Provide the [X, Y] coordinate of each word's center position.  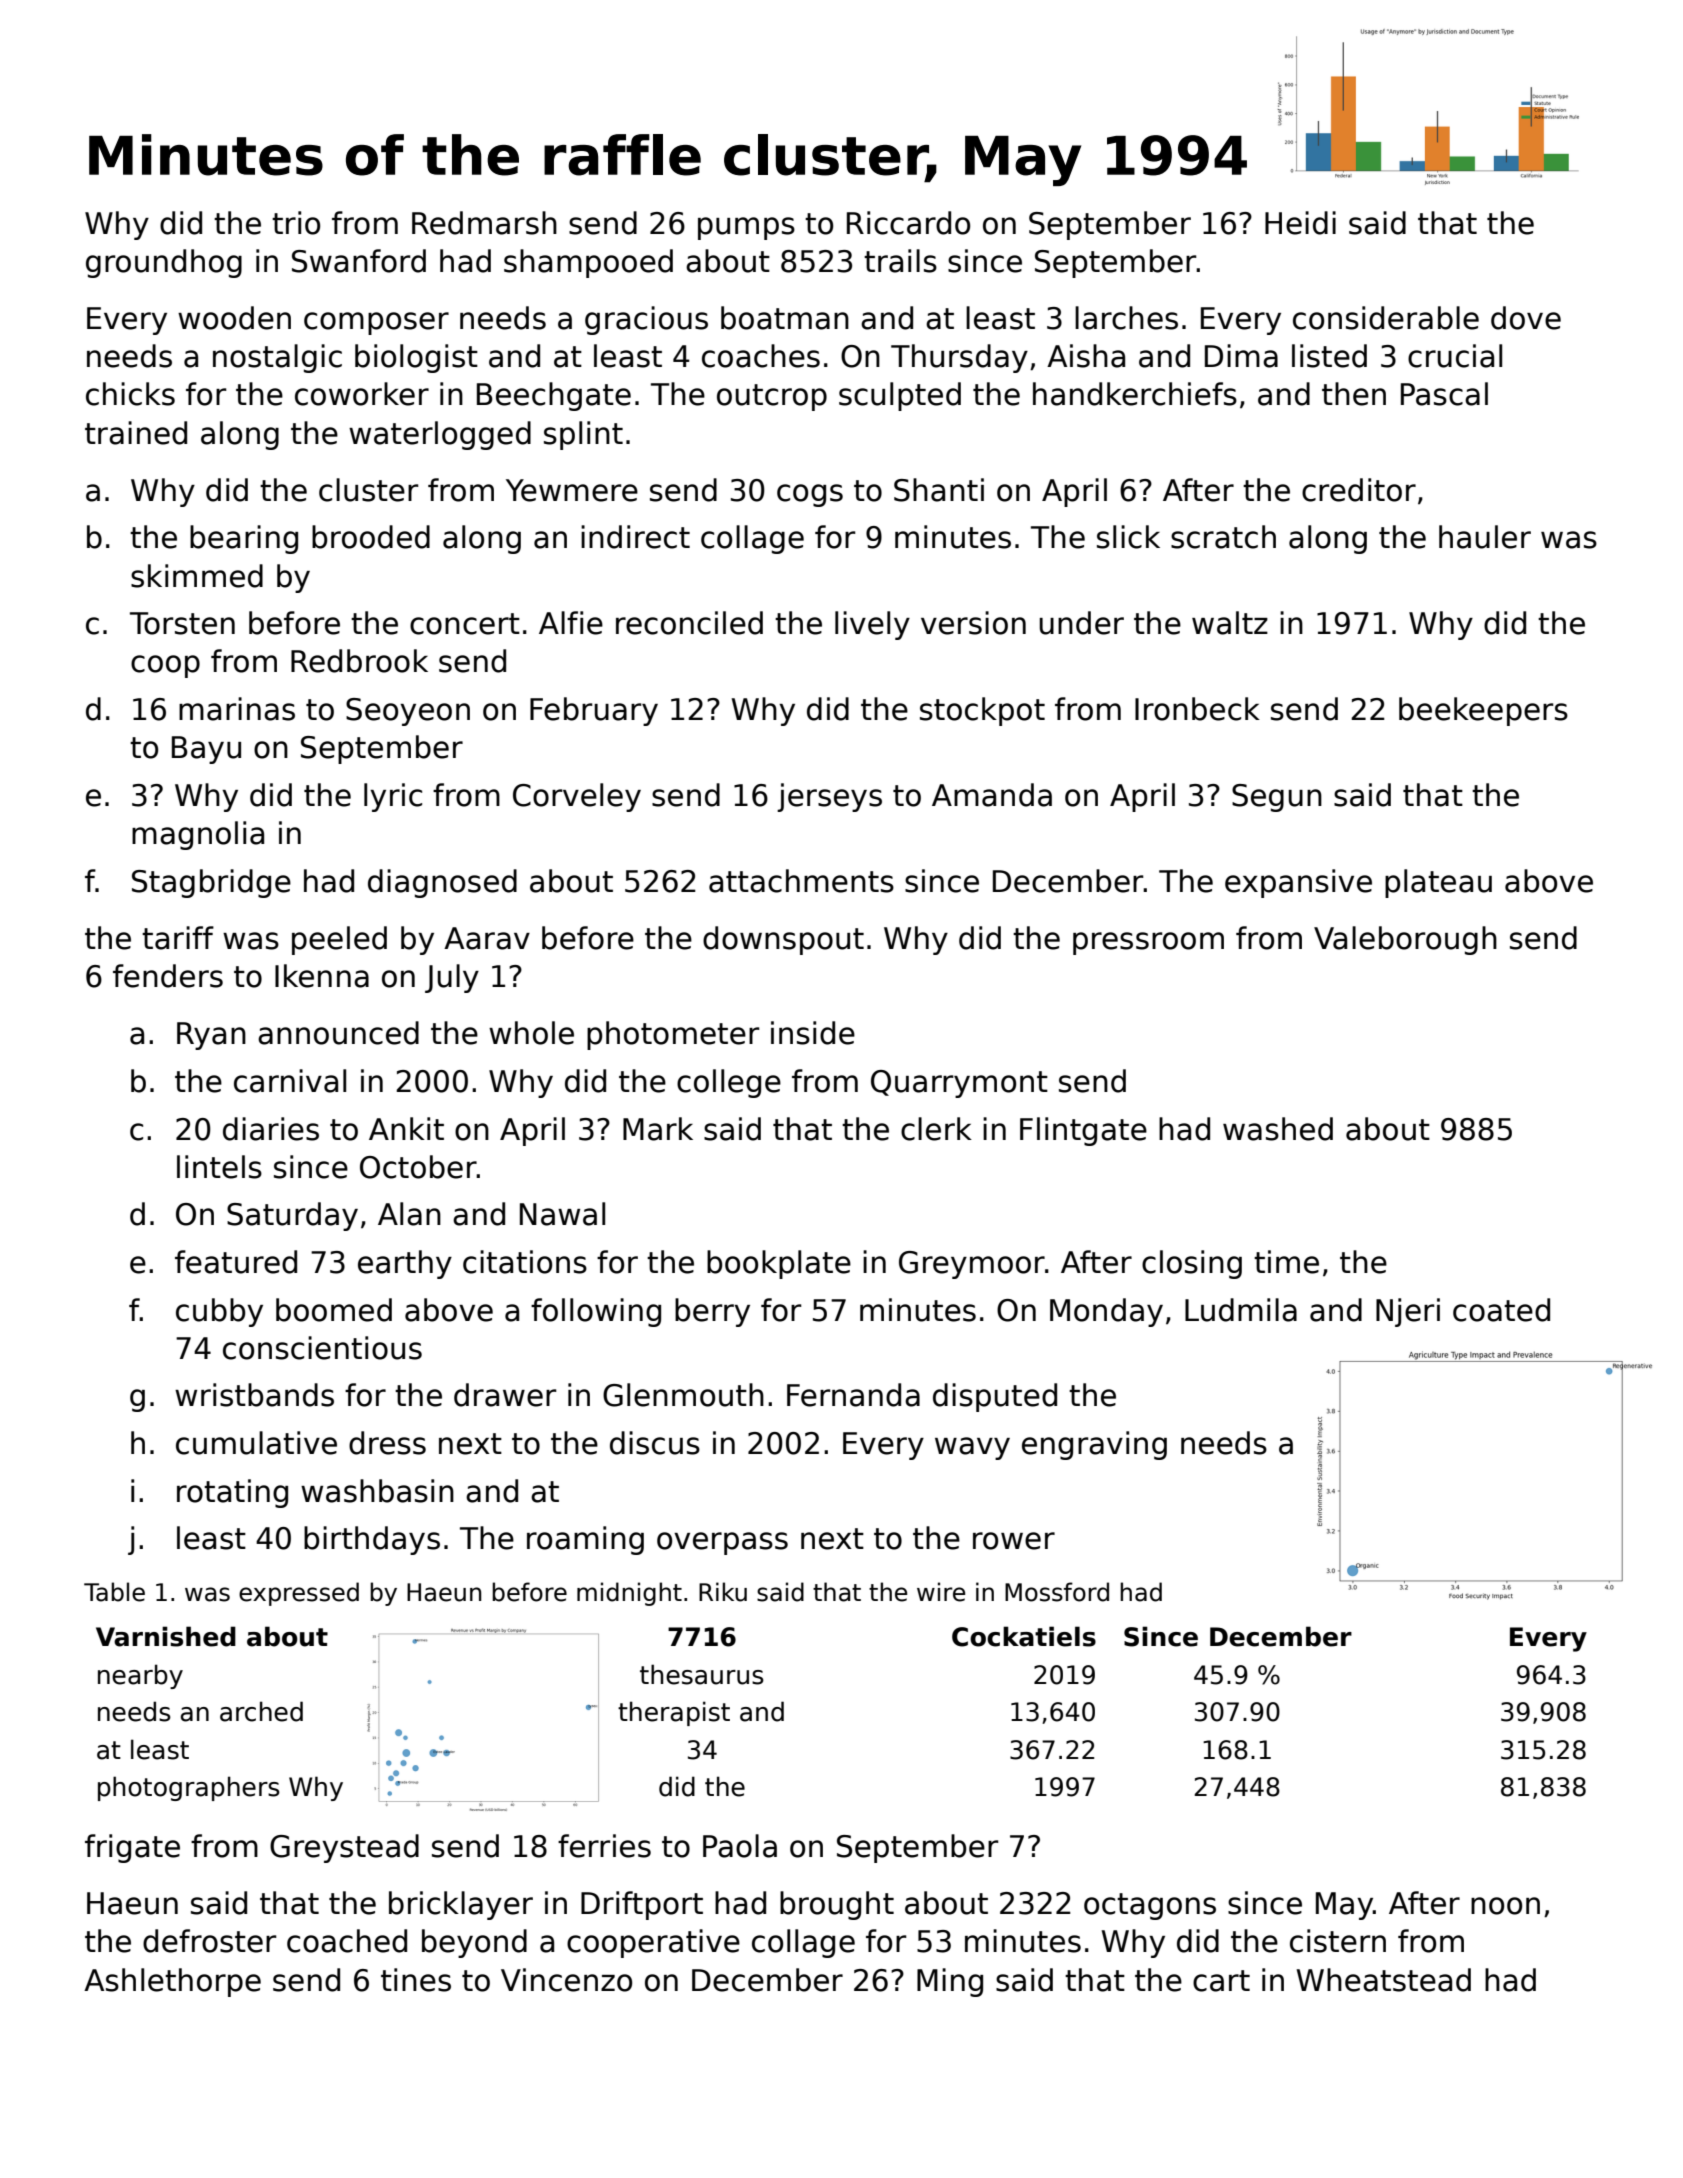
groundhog [164, 263]
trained [136, 433]
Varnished [166, 1636]
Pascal [1444, 394]
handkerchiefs [1135, 394]
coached [347, 1941]
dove [1526, 318]
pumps [746, 228]
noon [1505, 1906]
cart [1221, 1981]
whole [531, 1033]
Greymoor [972, 1265]
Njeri [1408, 1312]
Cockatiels [1024, 1636]
